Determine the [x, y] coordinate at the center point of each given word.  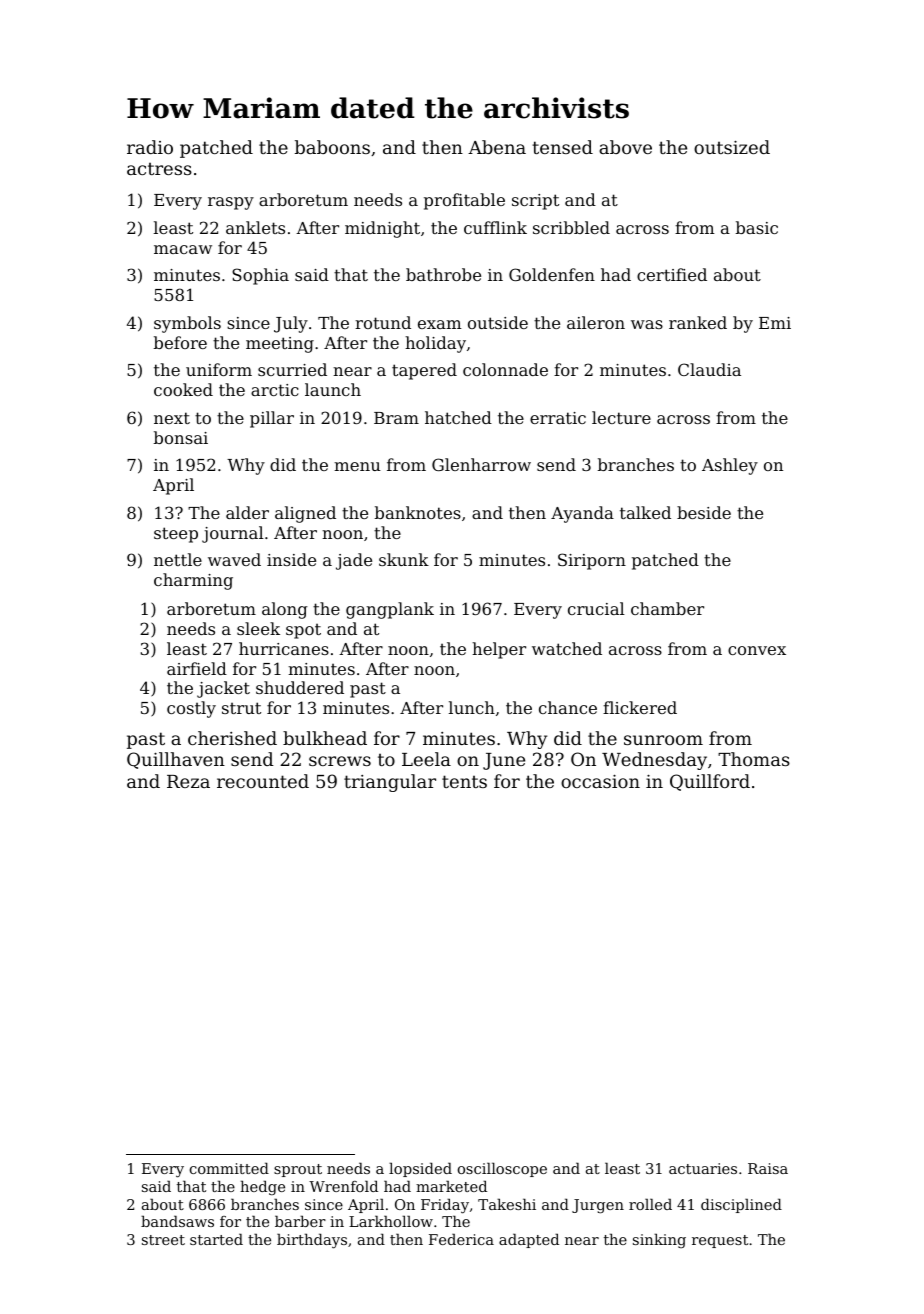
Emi [775, 323]
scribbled [571, 227]
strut [241, 708]
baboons [332, 147]
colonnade [505, 369]
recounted [263, 781]
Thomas [754, 759]
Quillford [710, 782]
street [163, 1240]
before [180, 342]
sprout [298, 1170]
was [647, 324]
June [504, 761]
